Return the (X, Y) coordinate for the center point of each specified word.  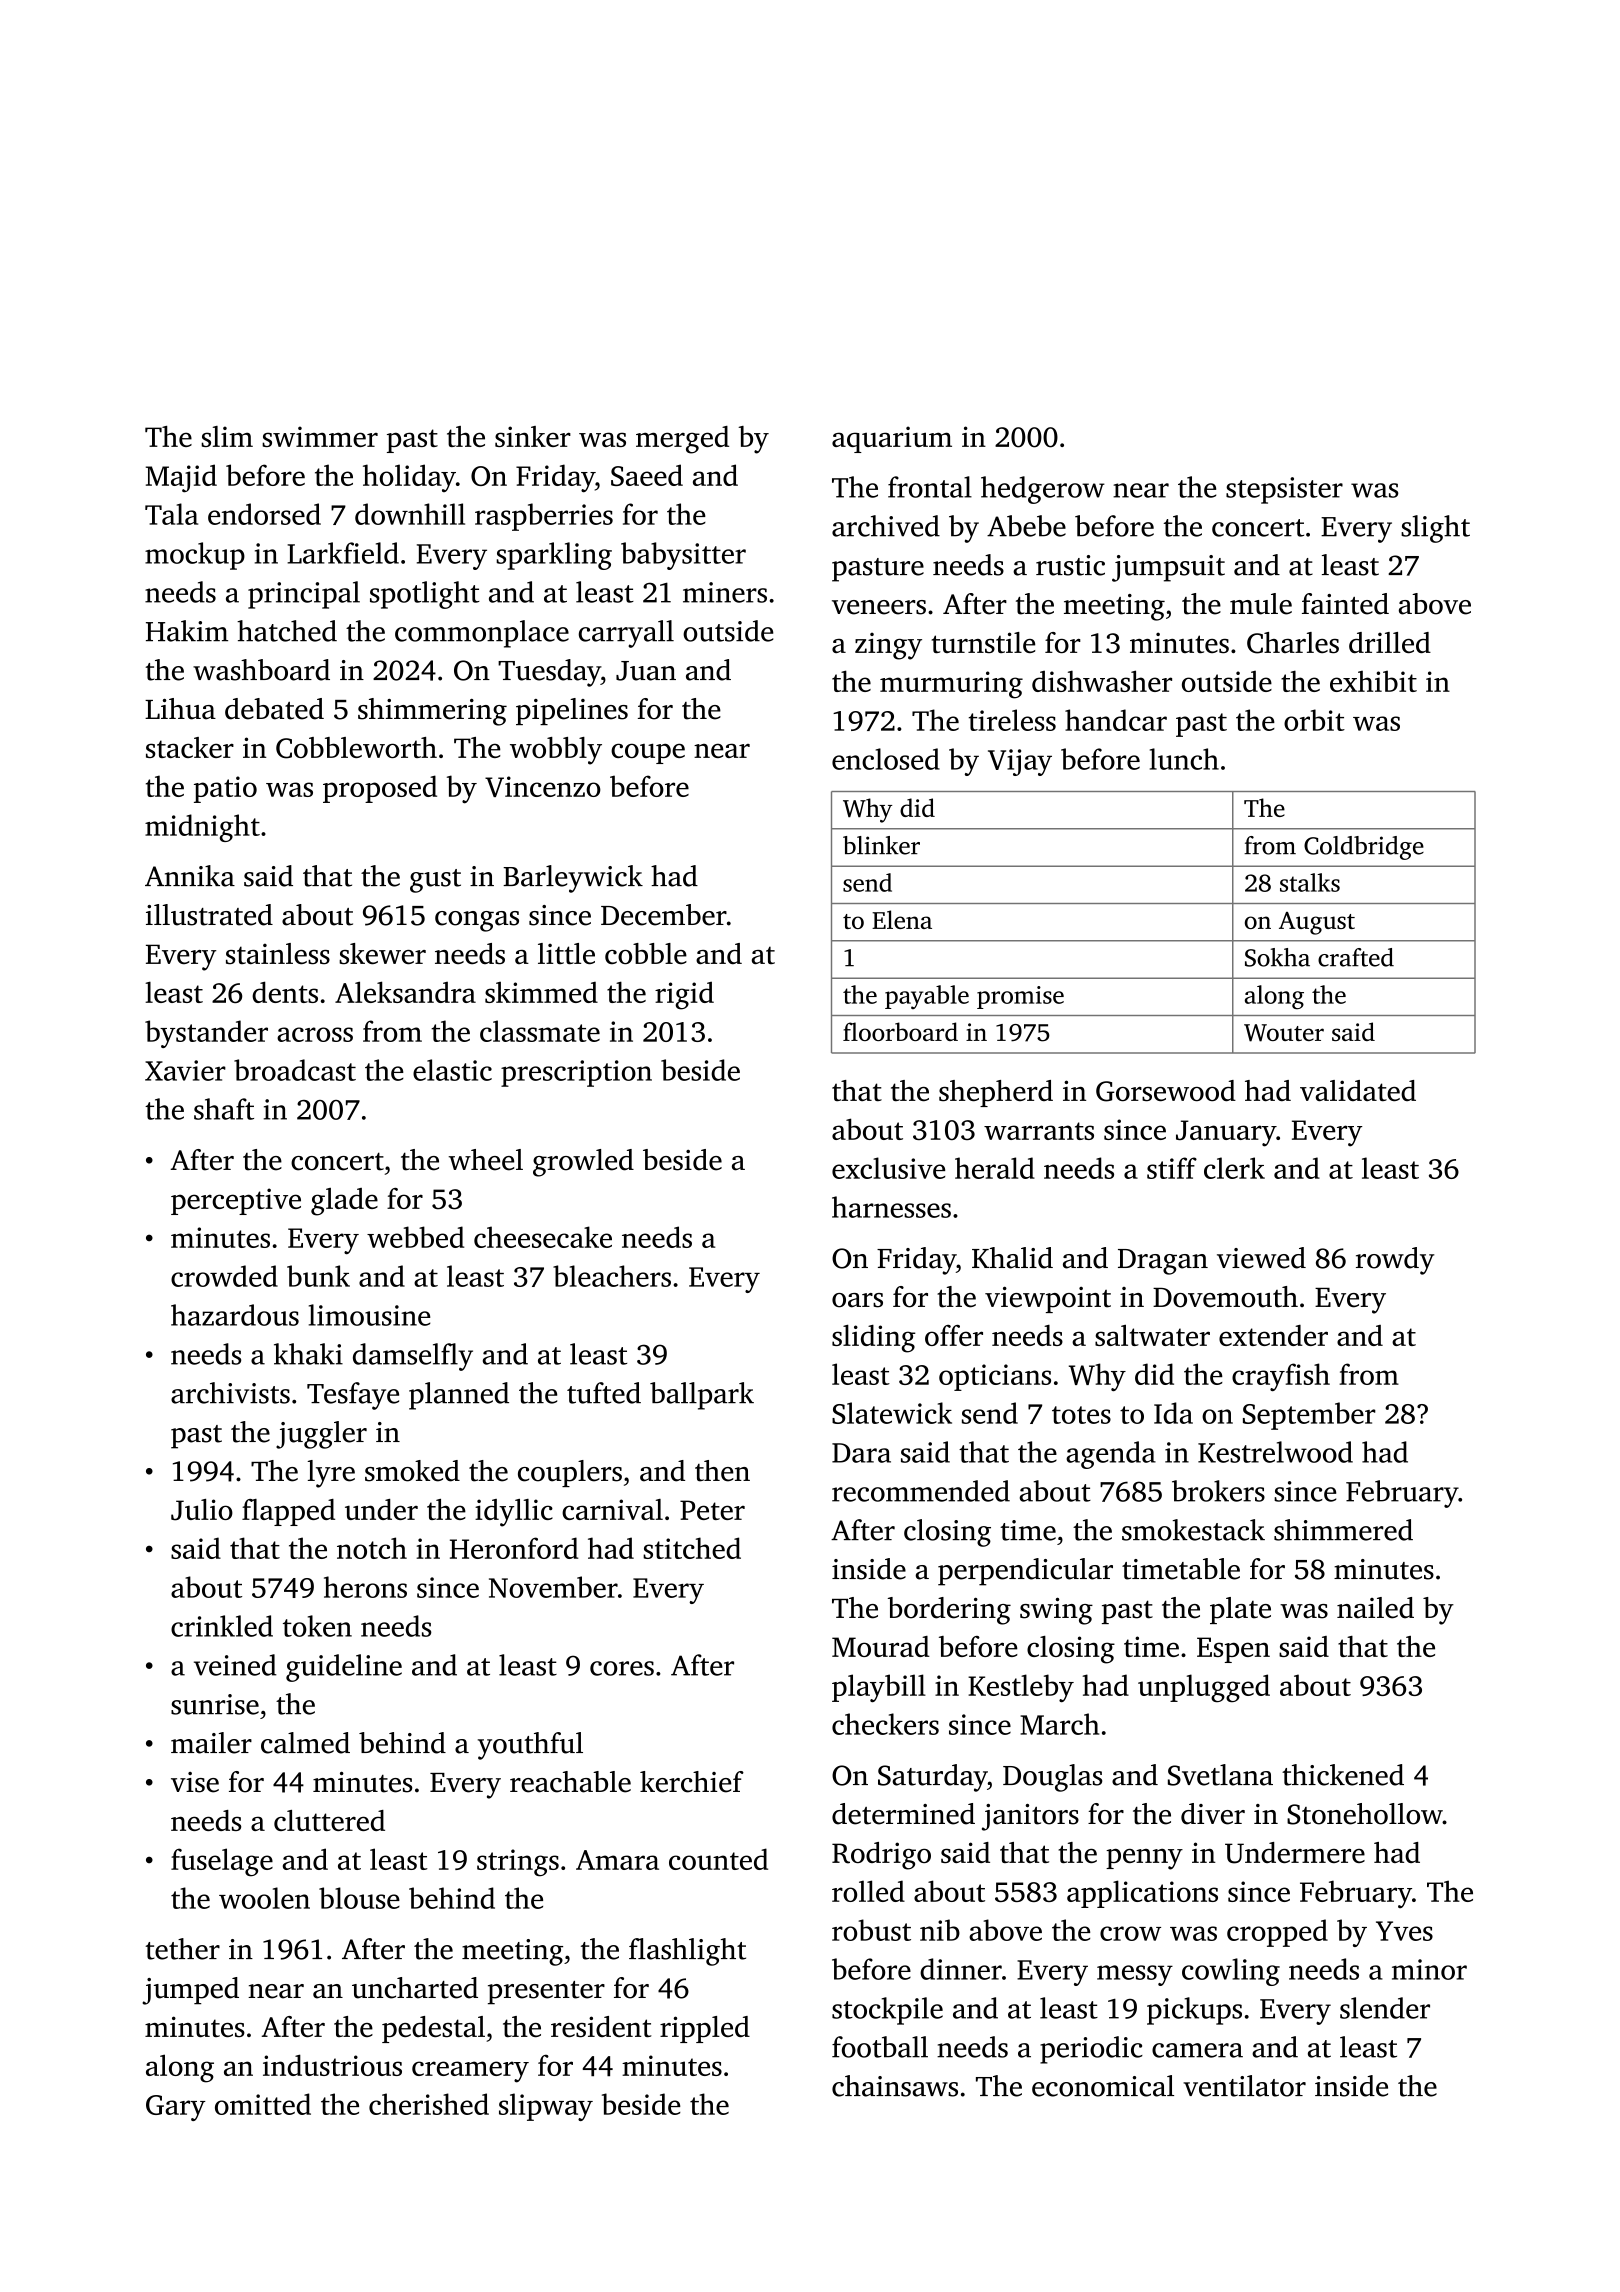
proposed (380, 789)
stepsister (1284, 490)
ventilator (1244, 2086)
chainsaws (895, 2086)
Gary (176, 2108)
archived (886, 526)
